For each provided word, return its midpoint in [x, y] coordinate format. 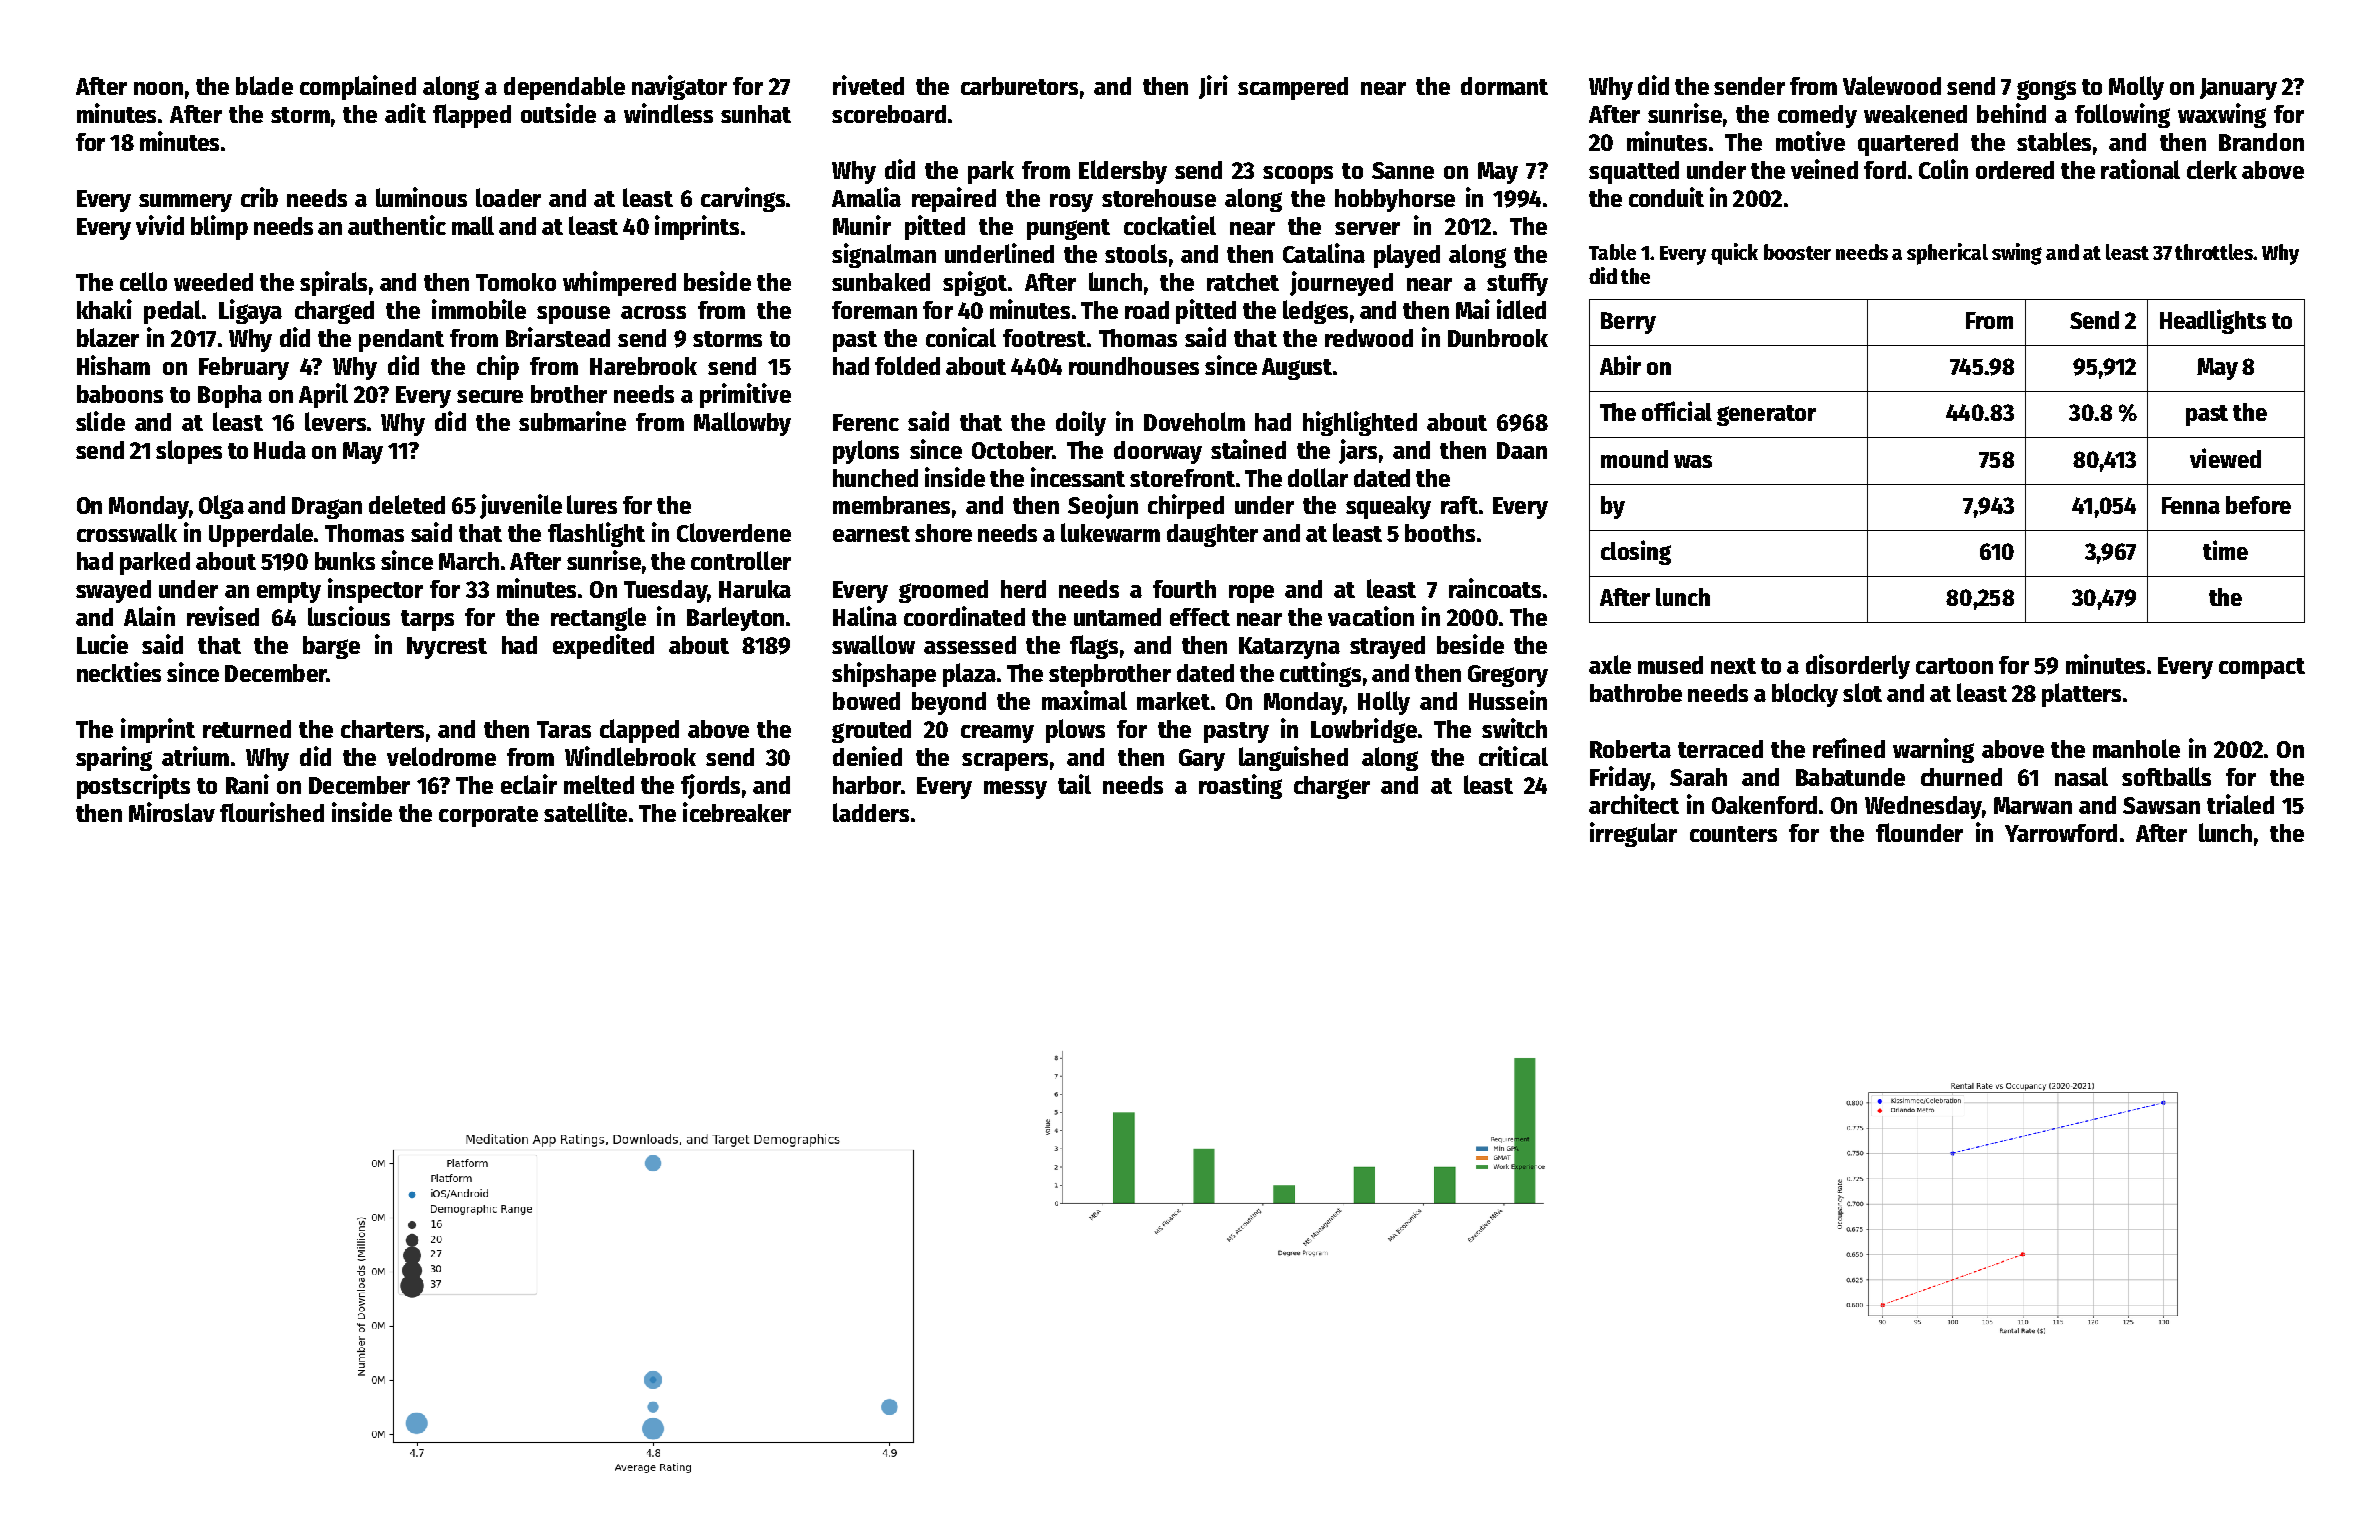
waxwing [2222, 115]
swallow [873, 644]
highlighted [1360, 423]
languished [1293, 758]
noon [158, 88]
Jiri [1213, 87]
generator [1766, 415]
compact [2262, 668]
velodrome [441, 756]
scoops [1298, 175]
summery [185, 203]
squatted [1634, 172]
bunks [345, 561]
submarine [572, 421]
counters [1733, 834]
